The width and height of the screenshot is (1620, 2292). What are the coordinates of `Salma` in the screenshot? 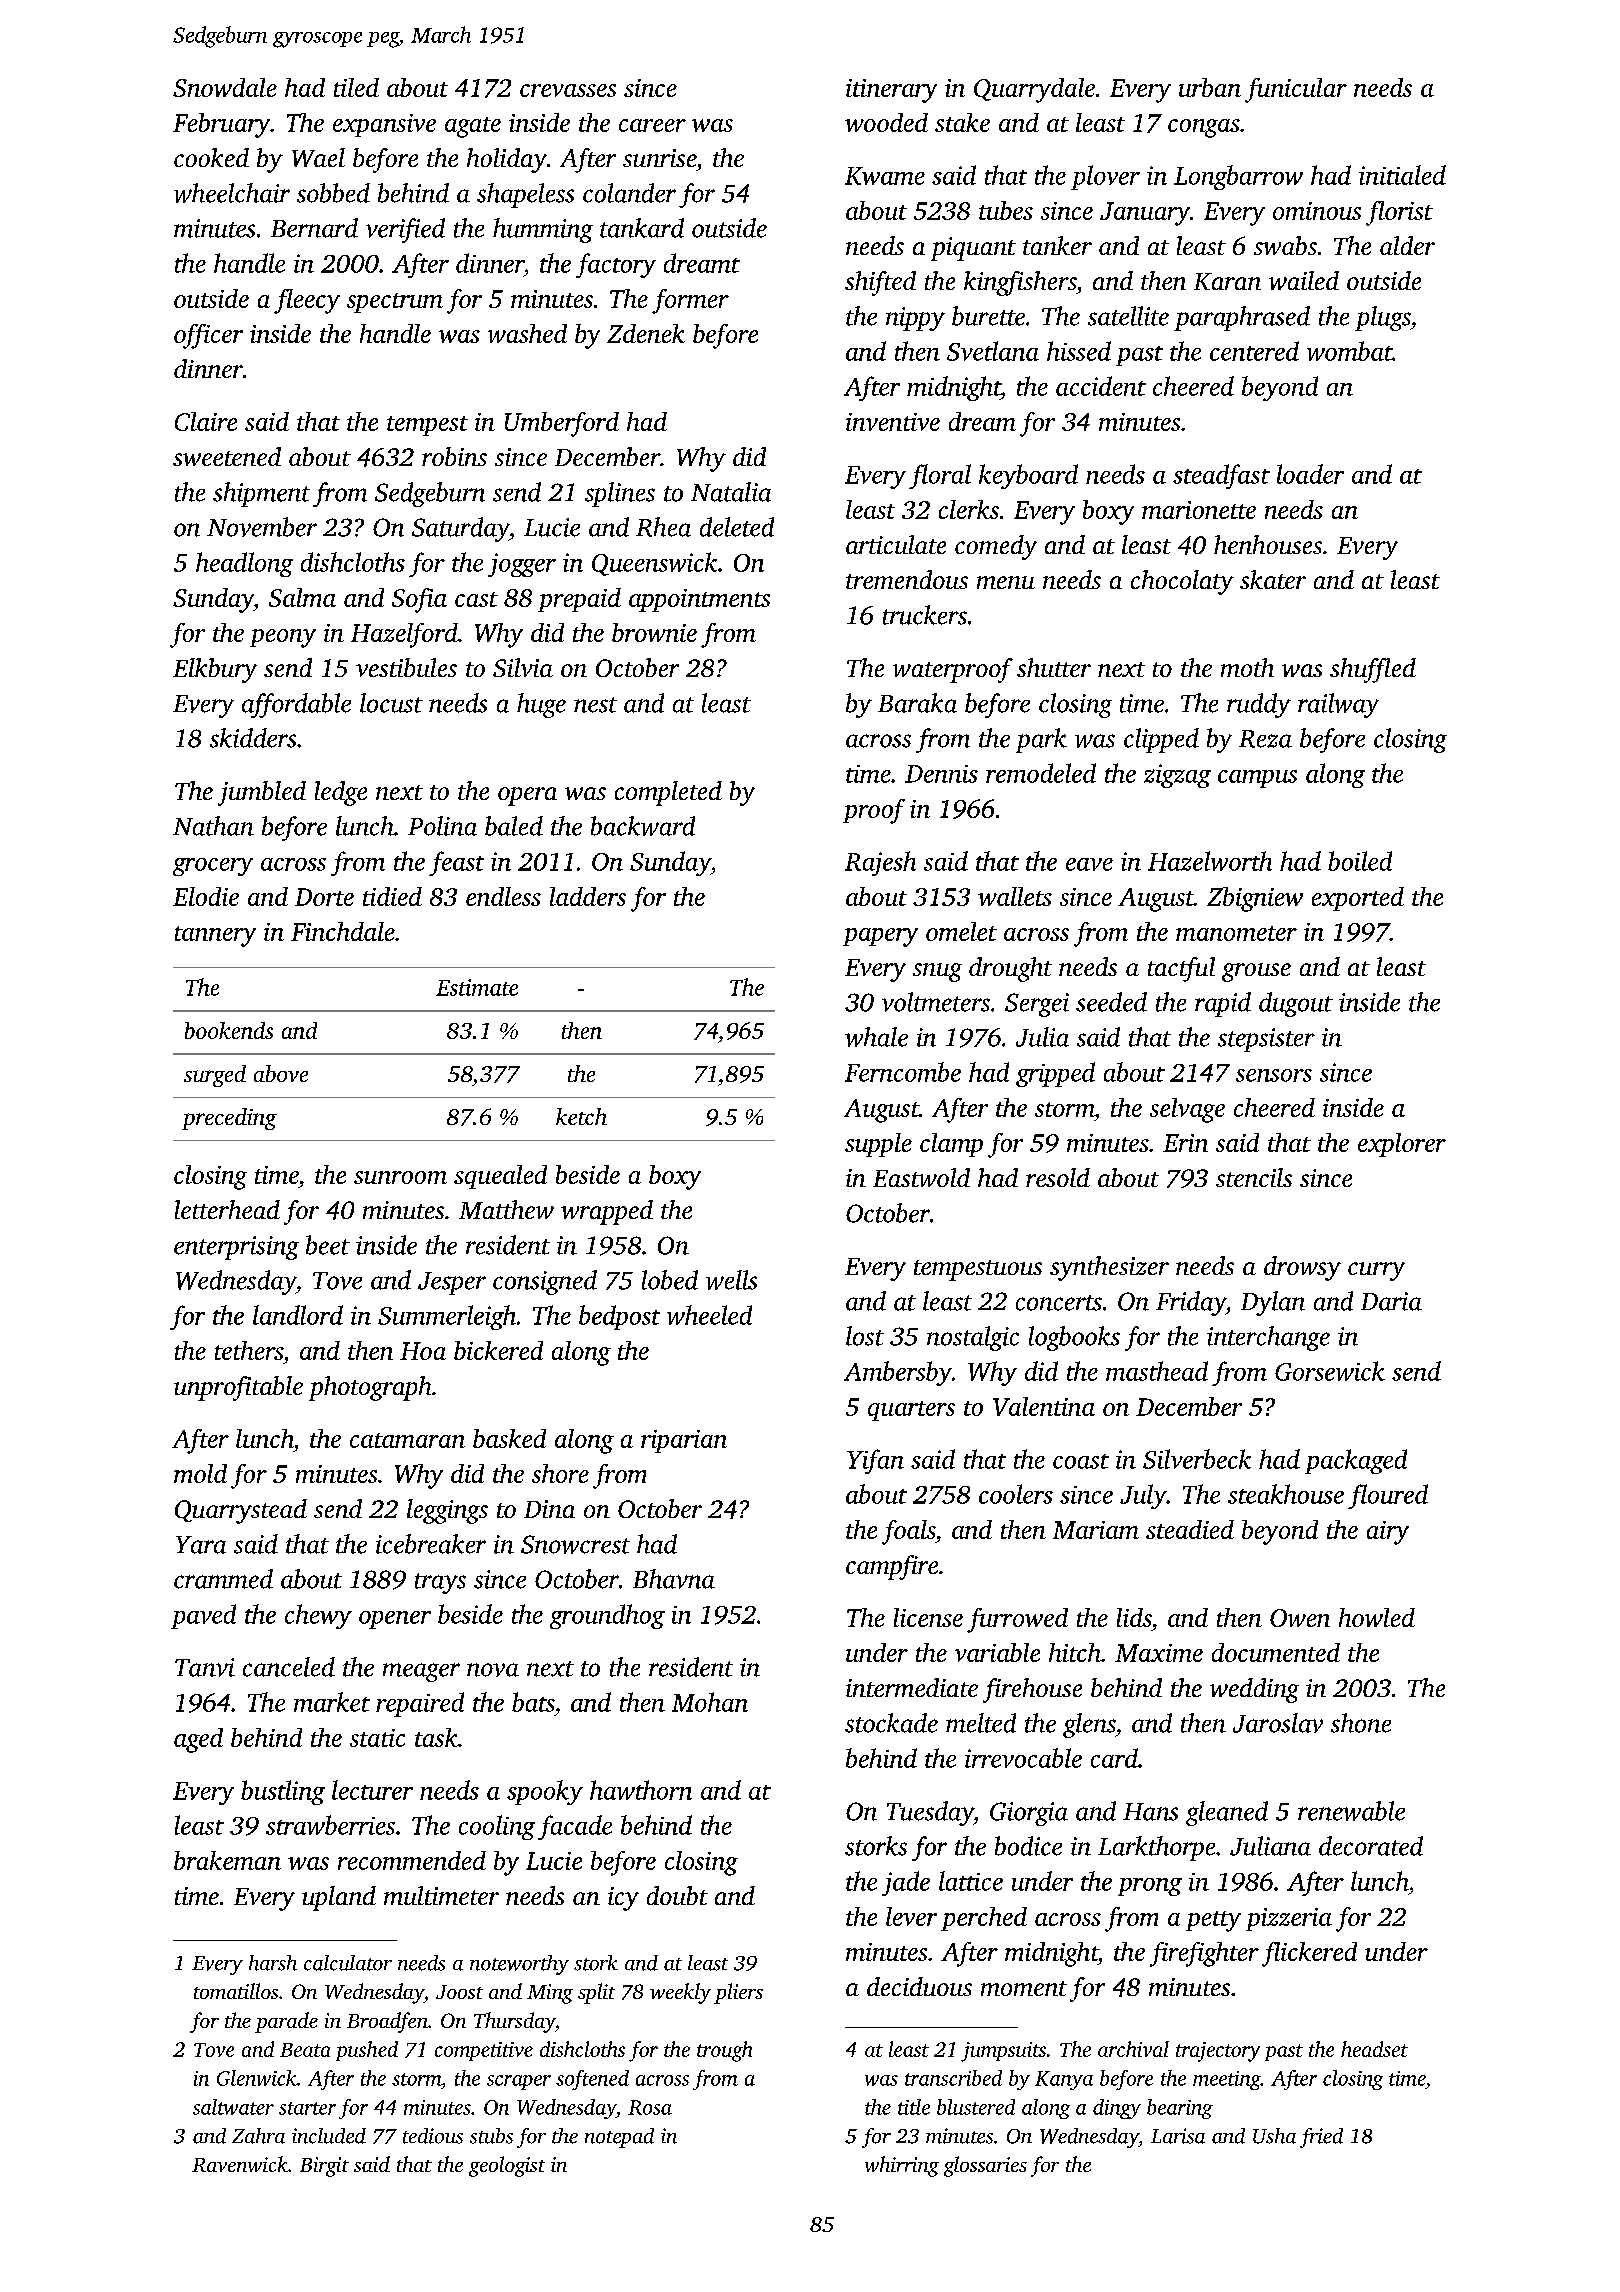 It's located at (302, 597).
